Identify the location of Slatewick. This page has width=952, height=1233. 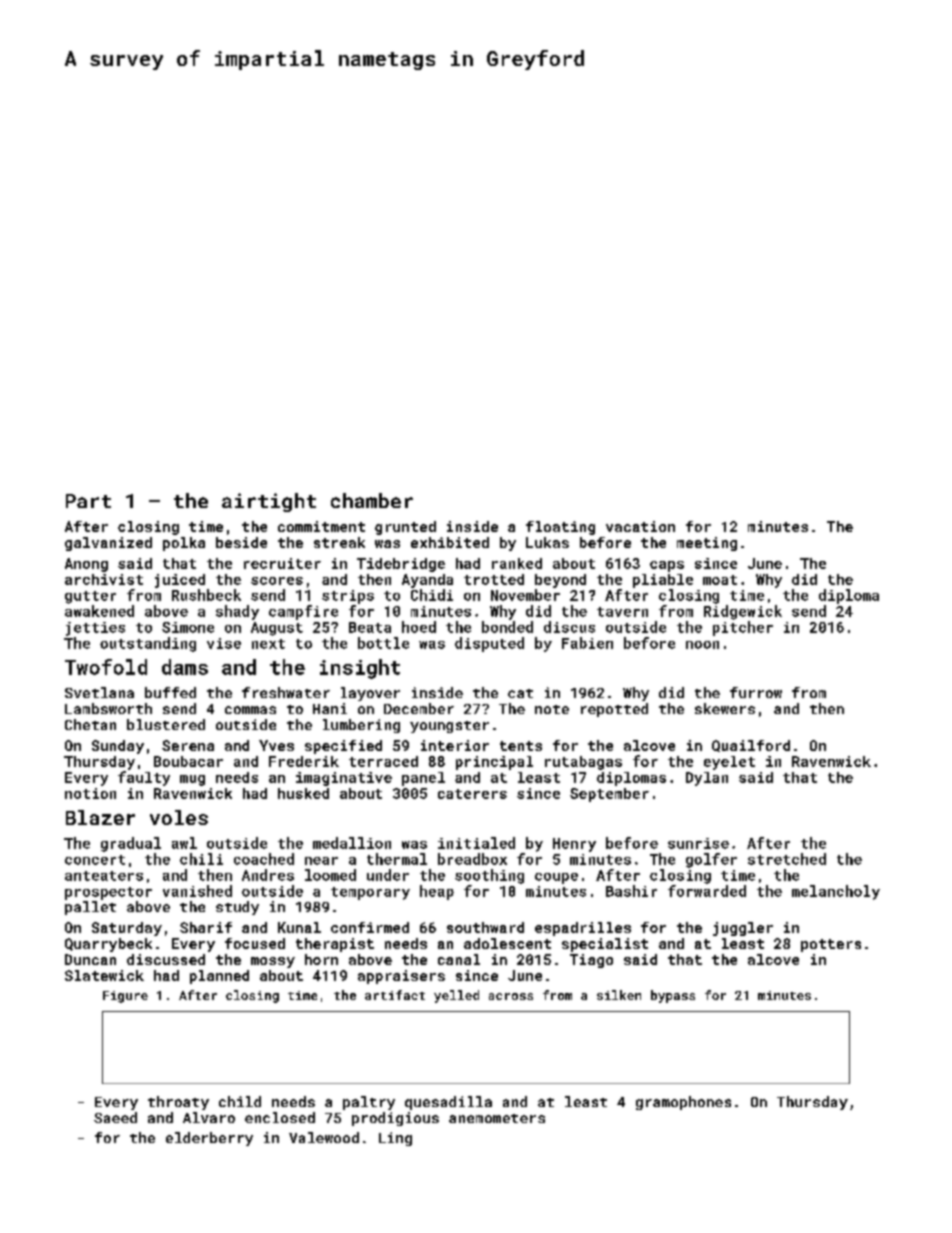
(104, 975).
